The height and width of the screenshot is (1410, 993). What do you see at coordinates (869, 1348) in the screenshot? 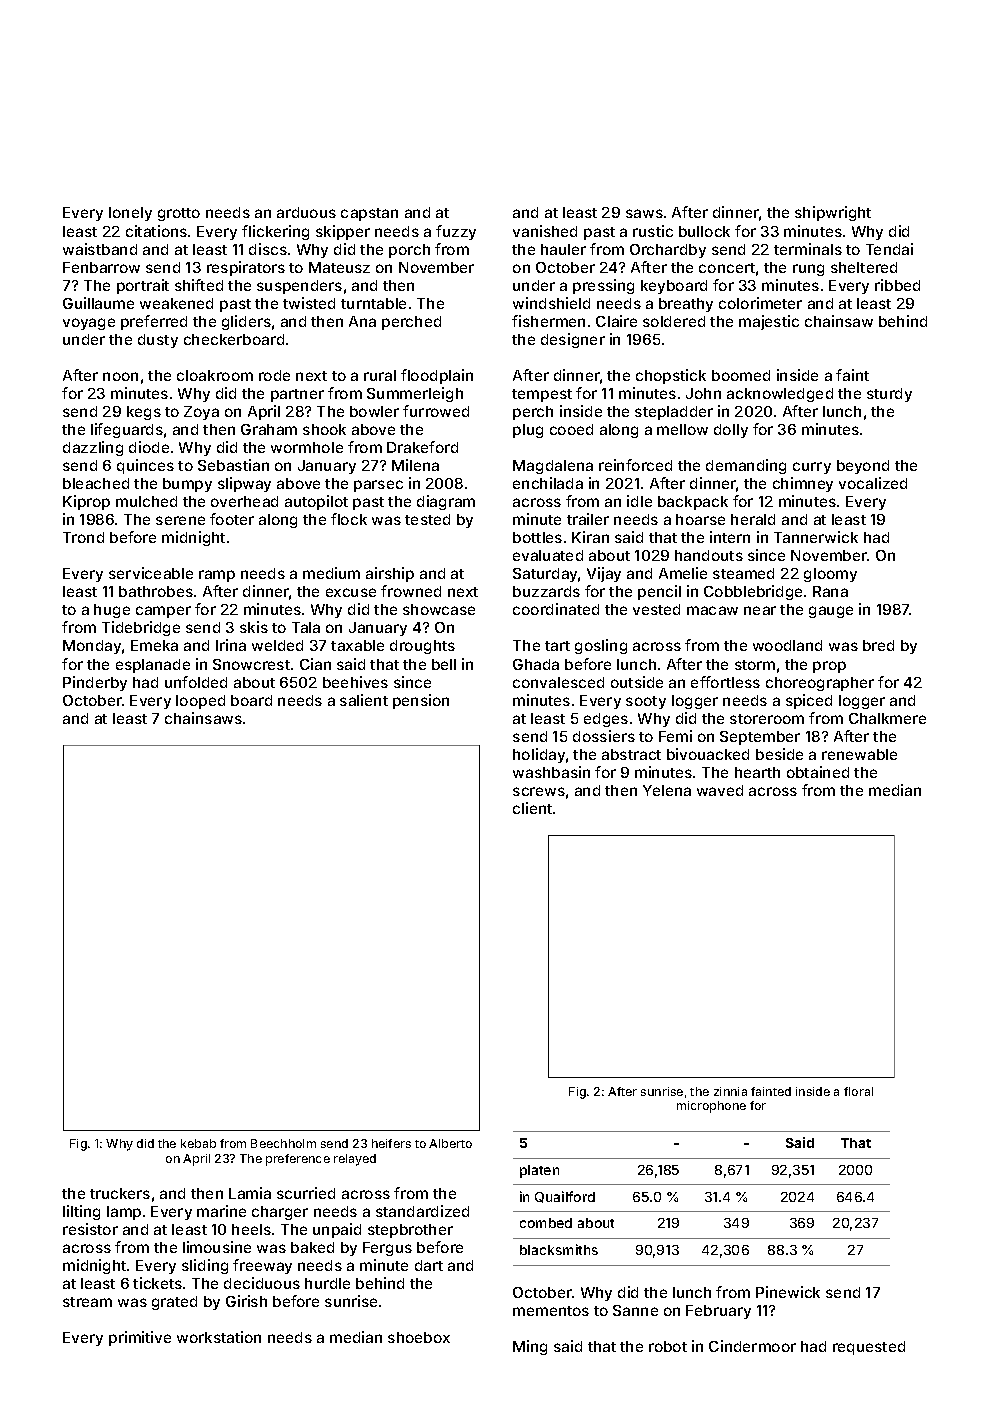
I see `requested` at bounding box center [869, 1348].
